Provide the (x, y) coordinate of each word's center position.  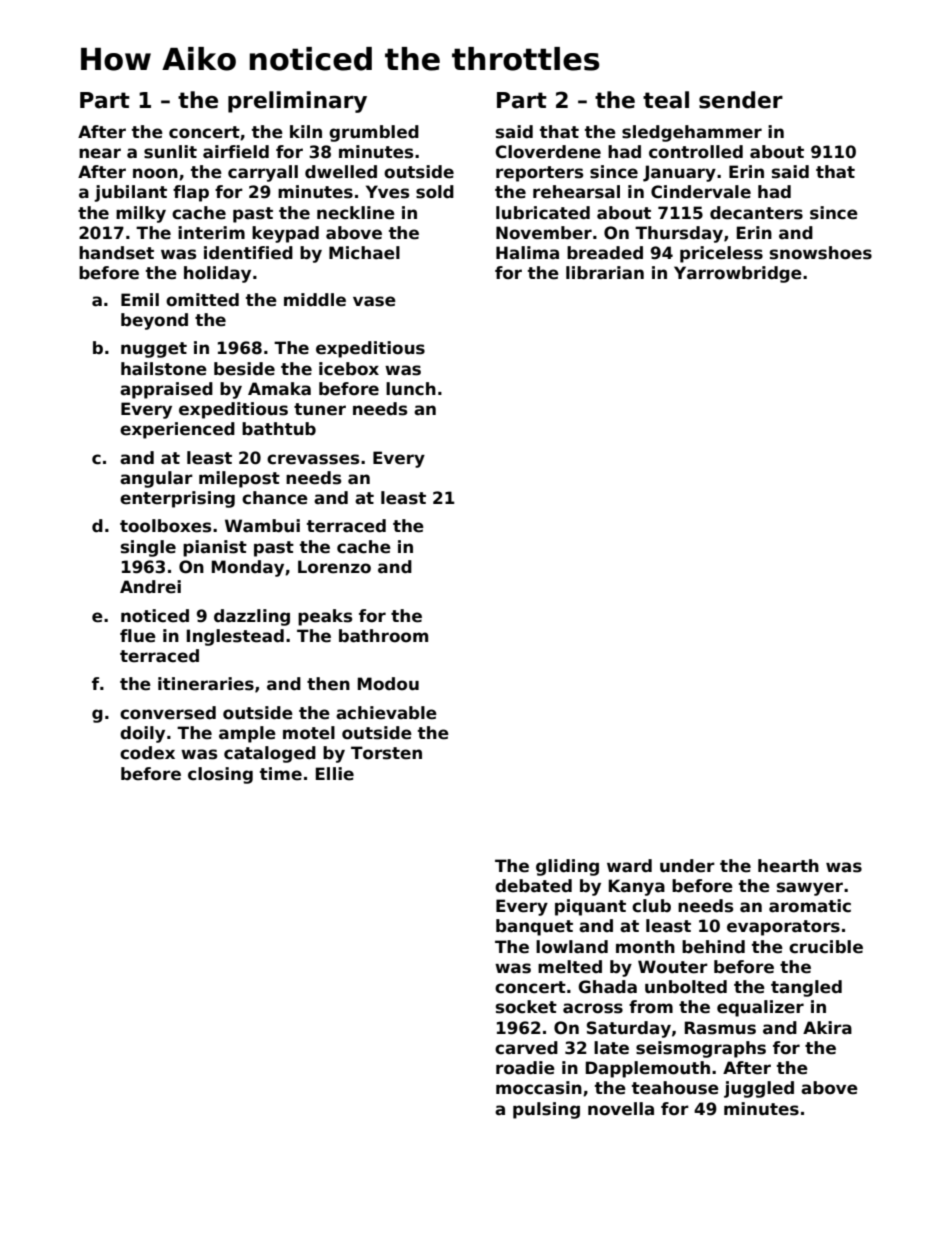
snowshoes (821, 253)
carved (526, 1048)
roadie (525, 1068)
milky (141, 214)
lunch (411, 389)
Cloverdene (548, 152)
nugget (154, 350)
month (645, 947)
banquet (534, 927)
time (281, 774)
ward (629, 866)
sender (741, 100)
